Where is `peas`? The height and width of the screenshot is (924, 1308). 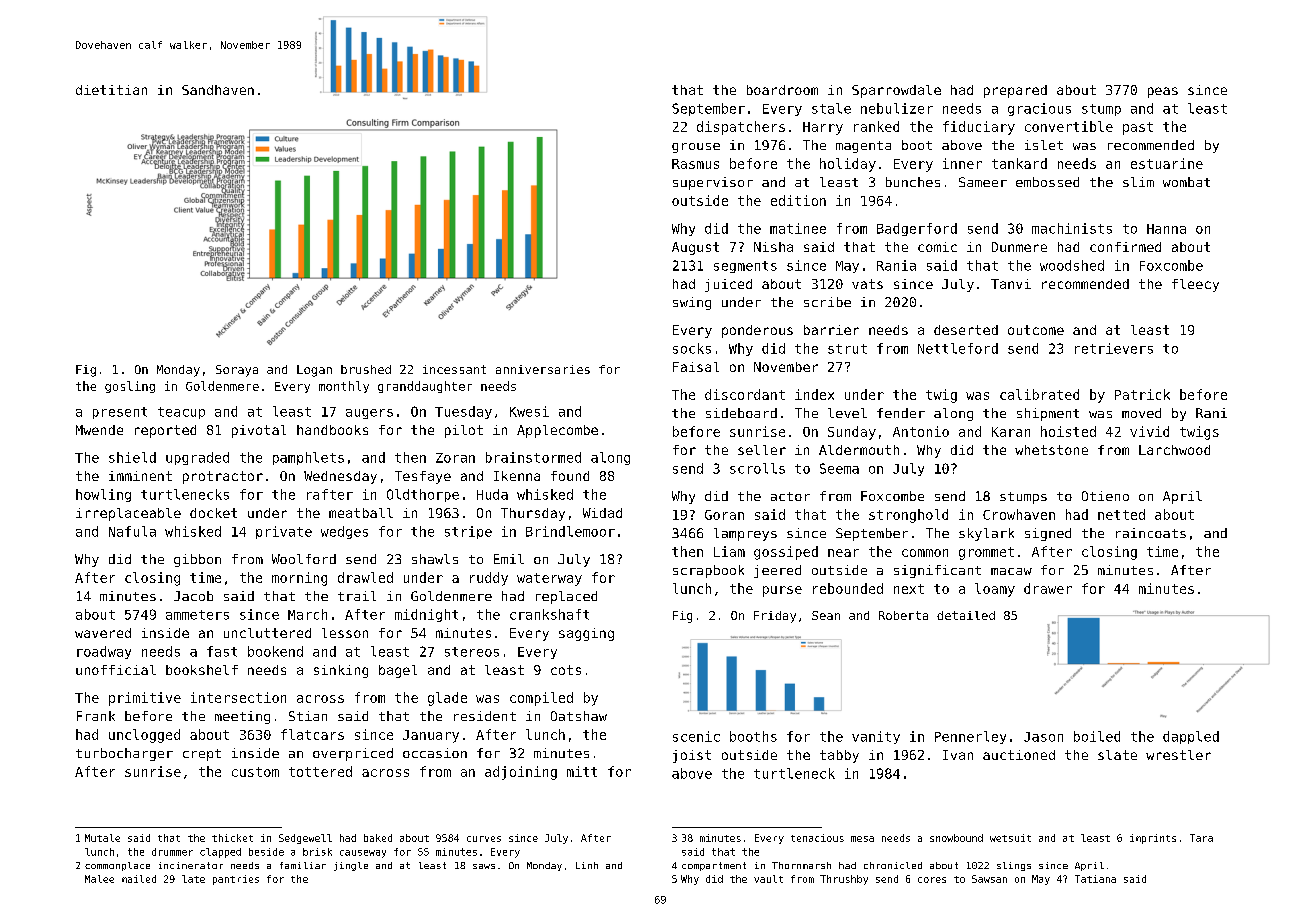
peas is located at coordinates (1163, 92).
